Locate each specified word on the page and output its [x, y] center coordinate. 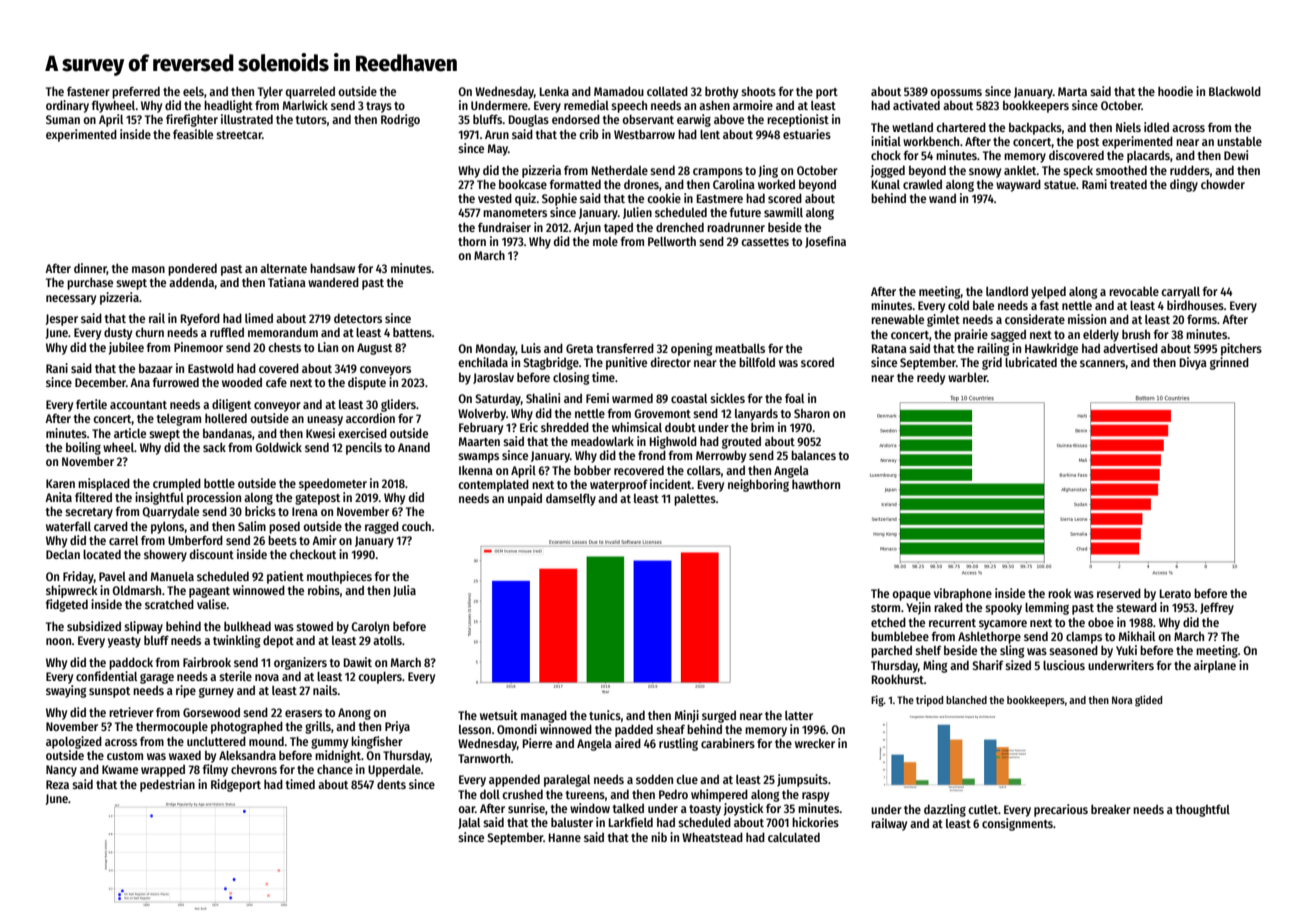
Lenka [554, 91]
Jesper [61, 320]
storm [885, 608]
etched [888, 622]
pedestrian [167, 785]
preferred [136, 92]
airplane [1215, 666]
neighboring [758, 485]
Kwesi [320, 433]
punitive [626, 363]
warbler [967, 377]
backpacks [1035, 129]
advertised [1130, 348]
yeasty [124, 642]
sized [1018, 665]
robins [324, 590]
